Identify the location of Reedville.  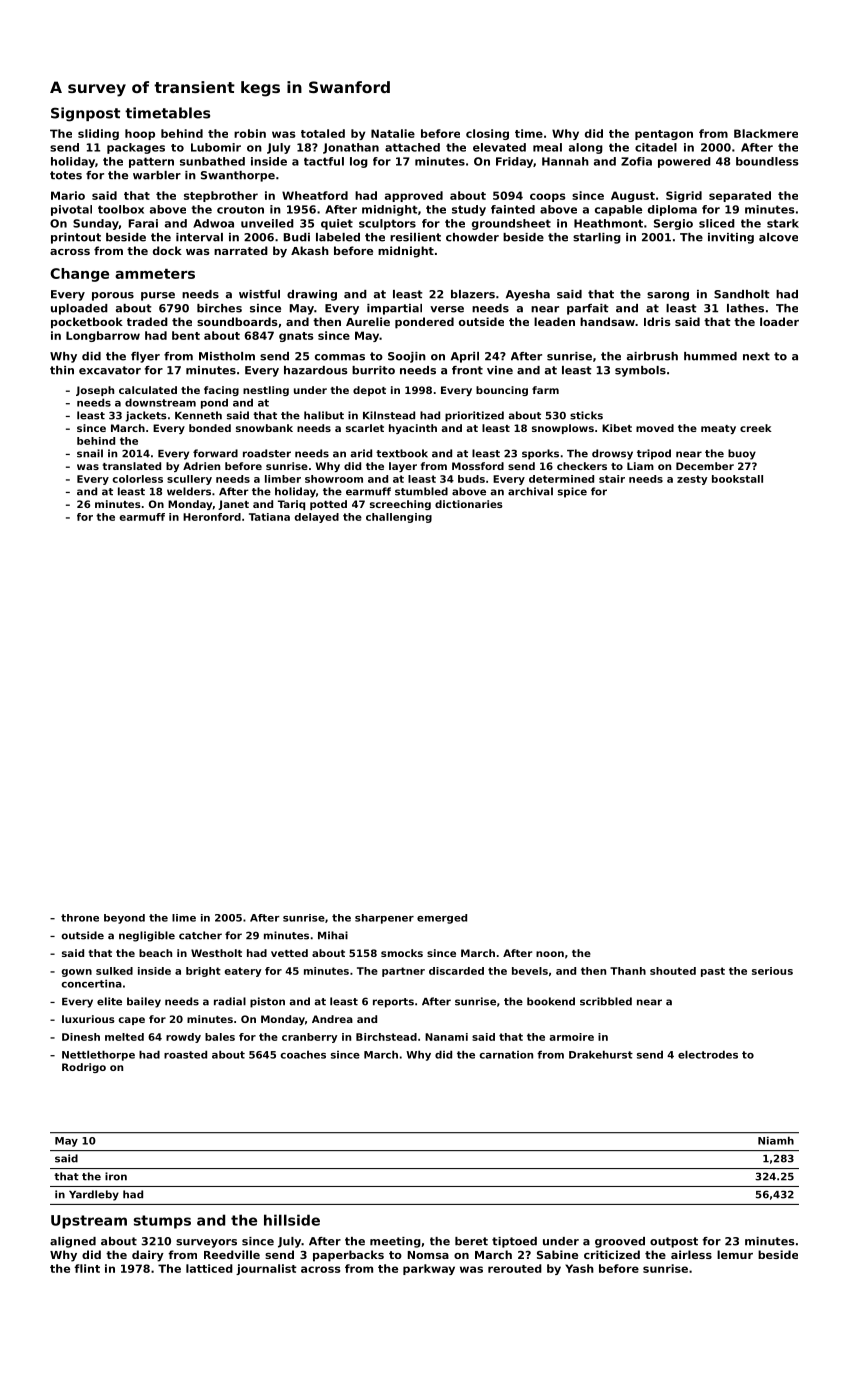
(232, 1254).
